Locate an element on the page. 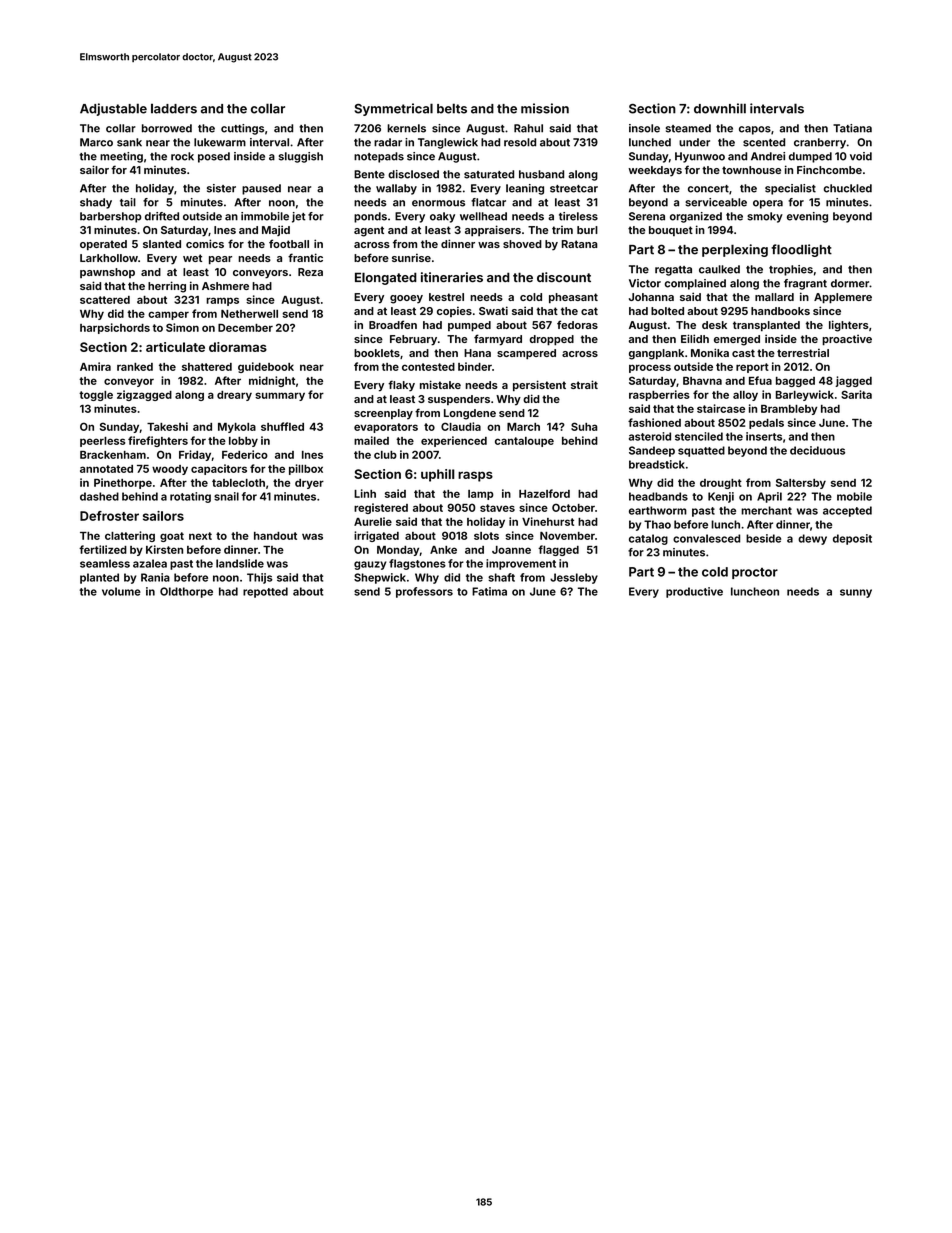 This document has width=952, height=1233. dreary is located at coordinates (234, 396).
